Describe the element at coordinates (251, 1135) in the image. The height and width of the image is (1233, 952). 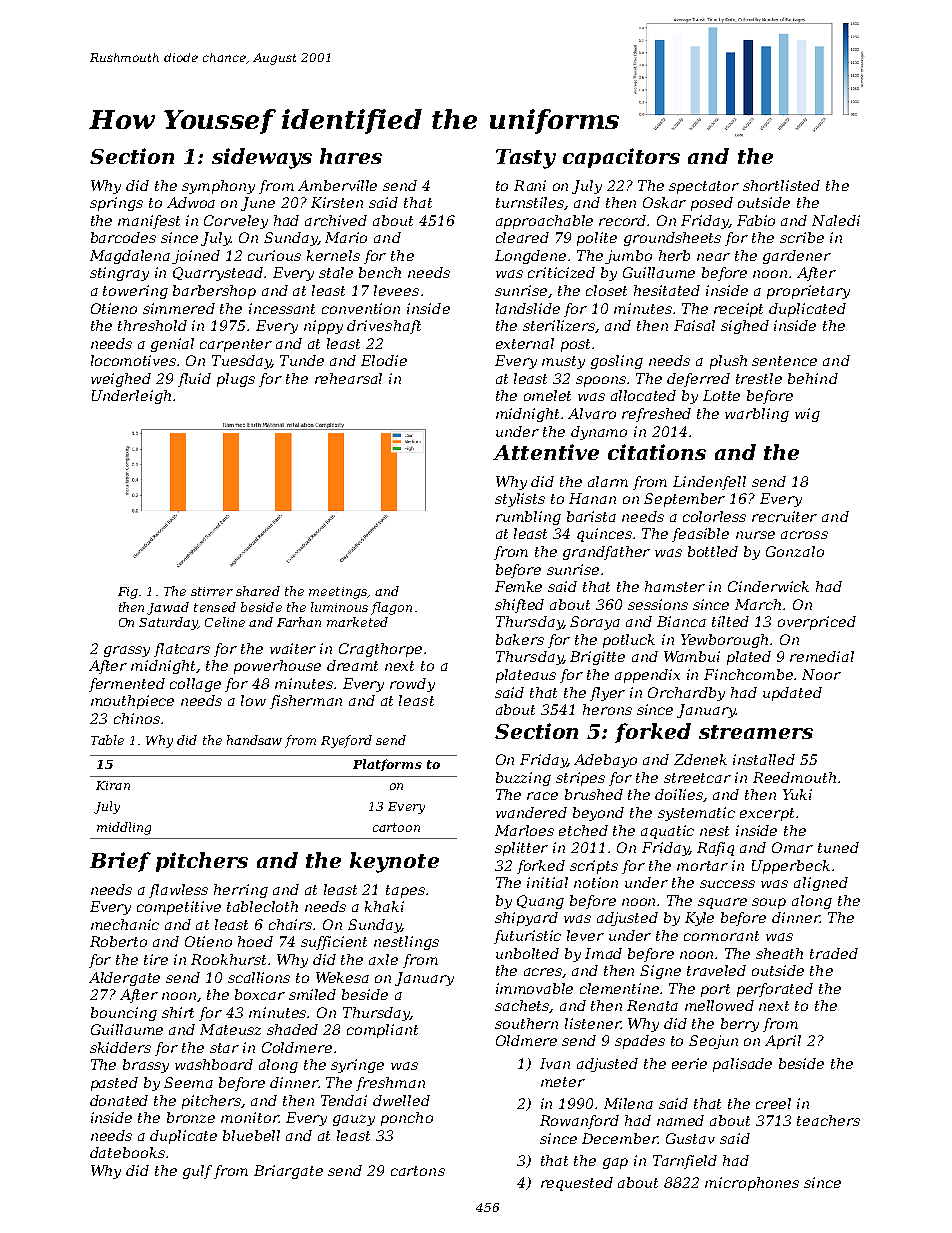
I see `bluebell` at that location.
